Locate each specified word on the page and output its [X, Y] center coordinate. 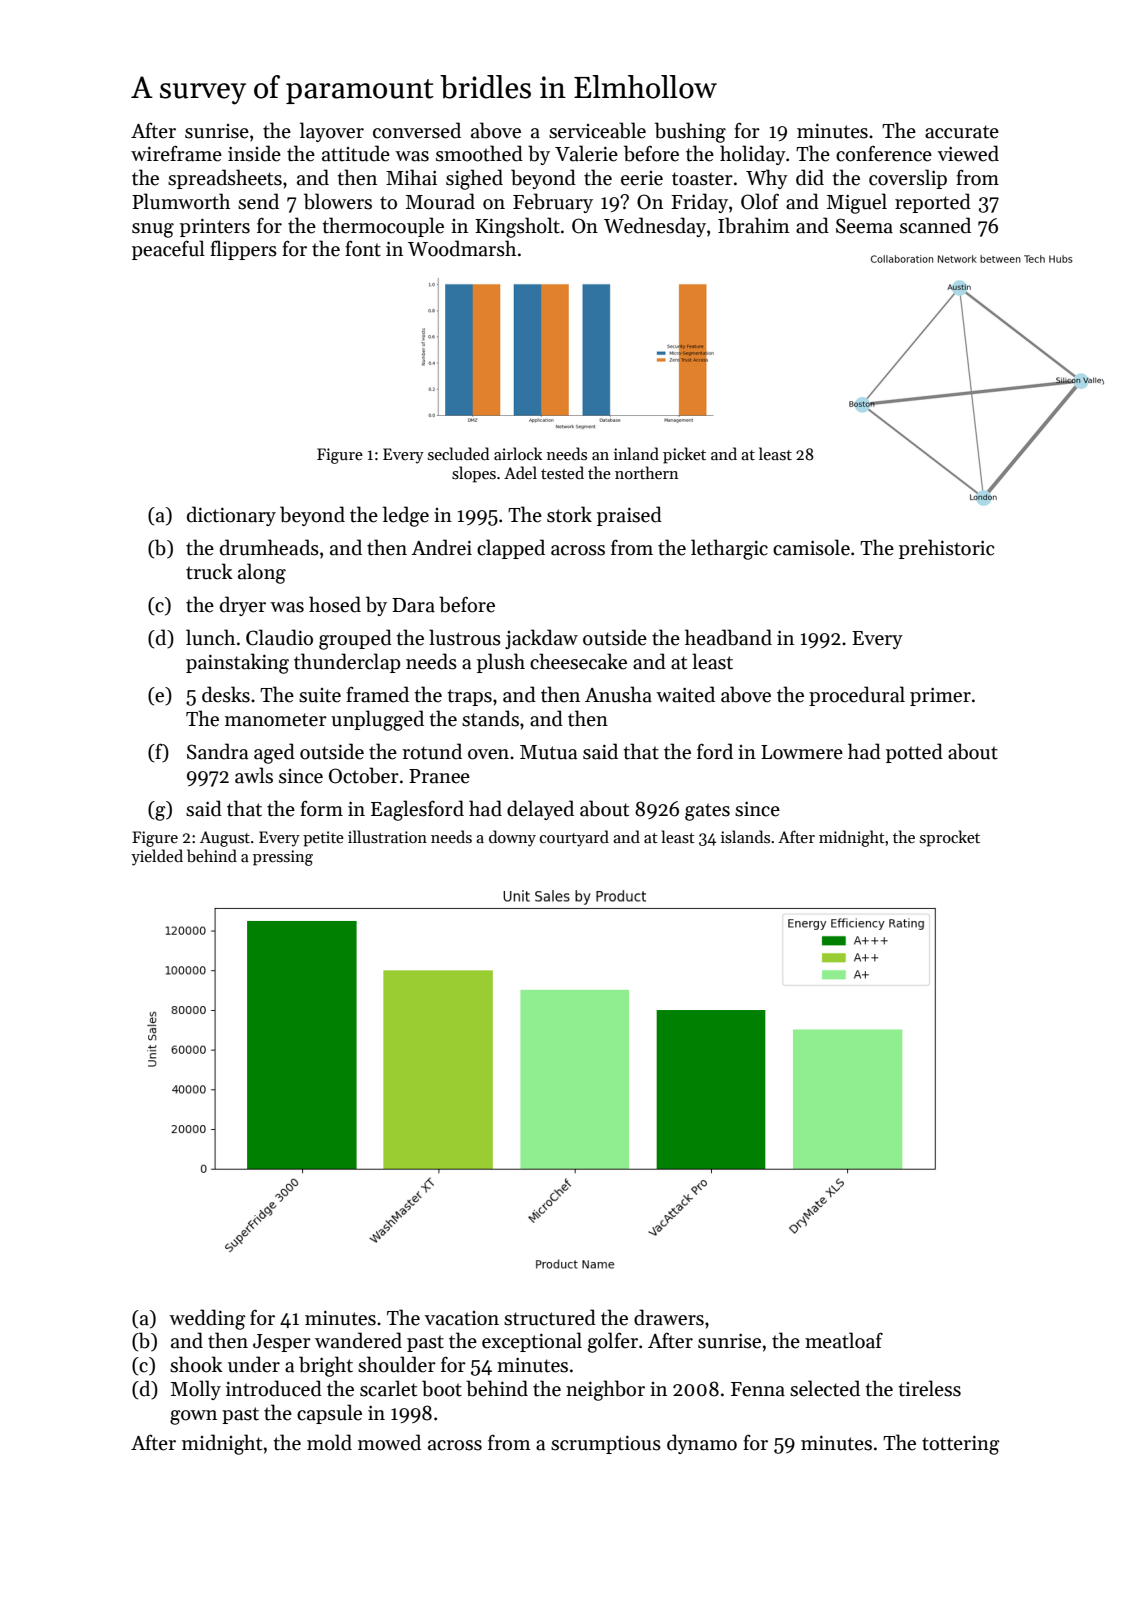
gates [707, 812]
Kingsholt [517, 227]
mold [329, 1442]
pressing [283, 858]
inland [636, 453]
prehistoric [947, 549]
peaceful [168, 250]
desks [226, 694]
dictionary [231, 516]
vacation [462, 1318]
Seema [864, 226]
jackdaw [541, 639]
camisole [811, 547]
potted [914, 753]
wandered [358, 1340]
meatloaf [844, 1340]
